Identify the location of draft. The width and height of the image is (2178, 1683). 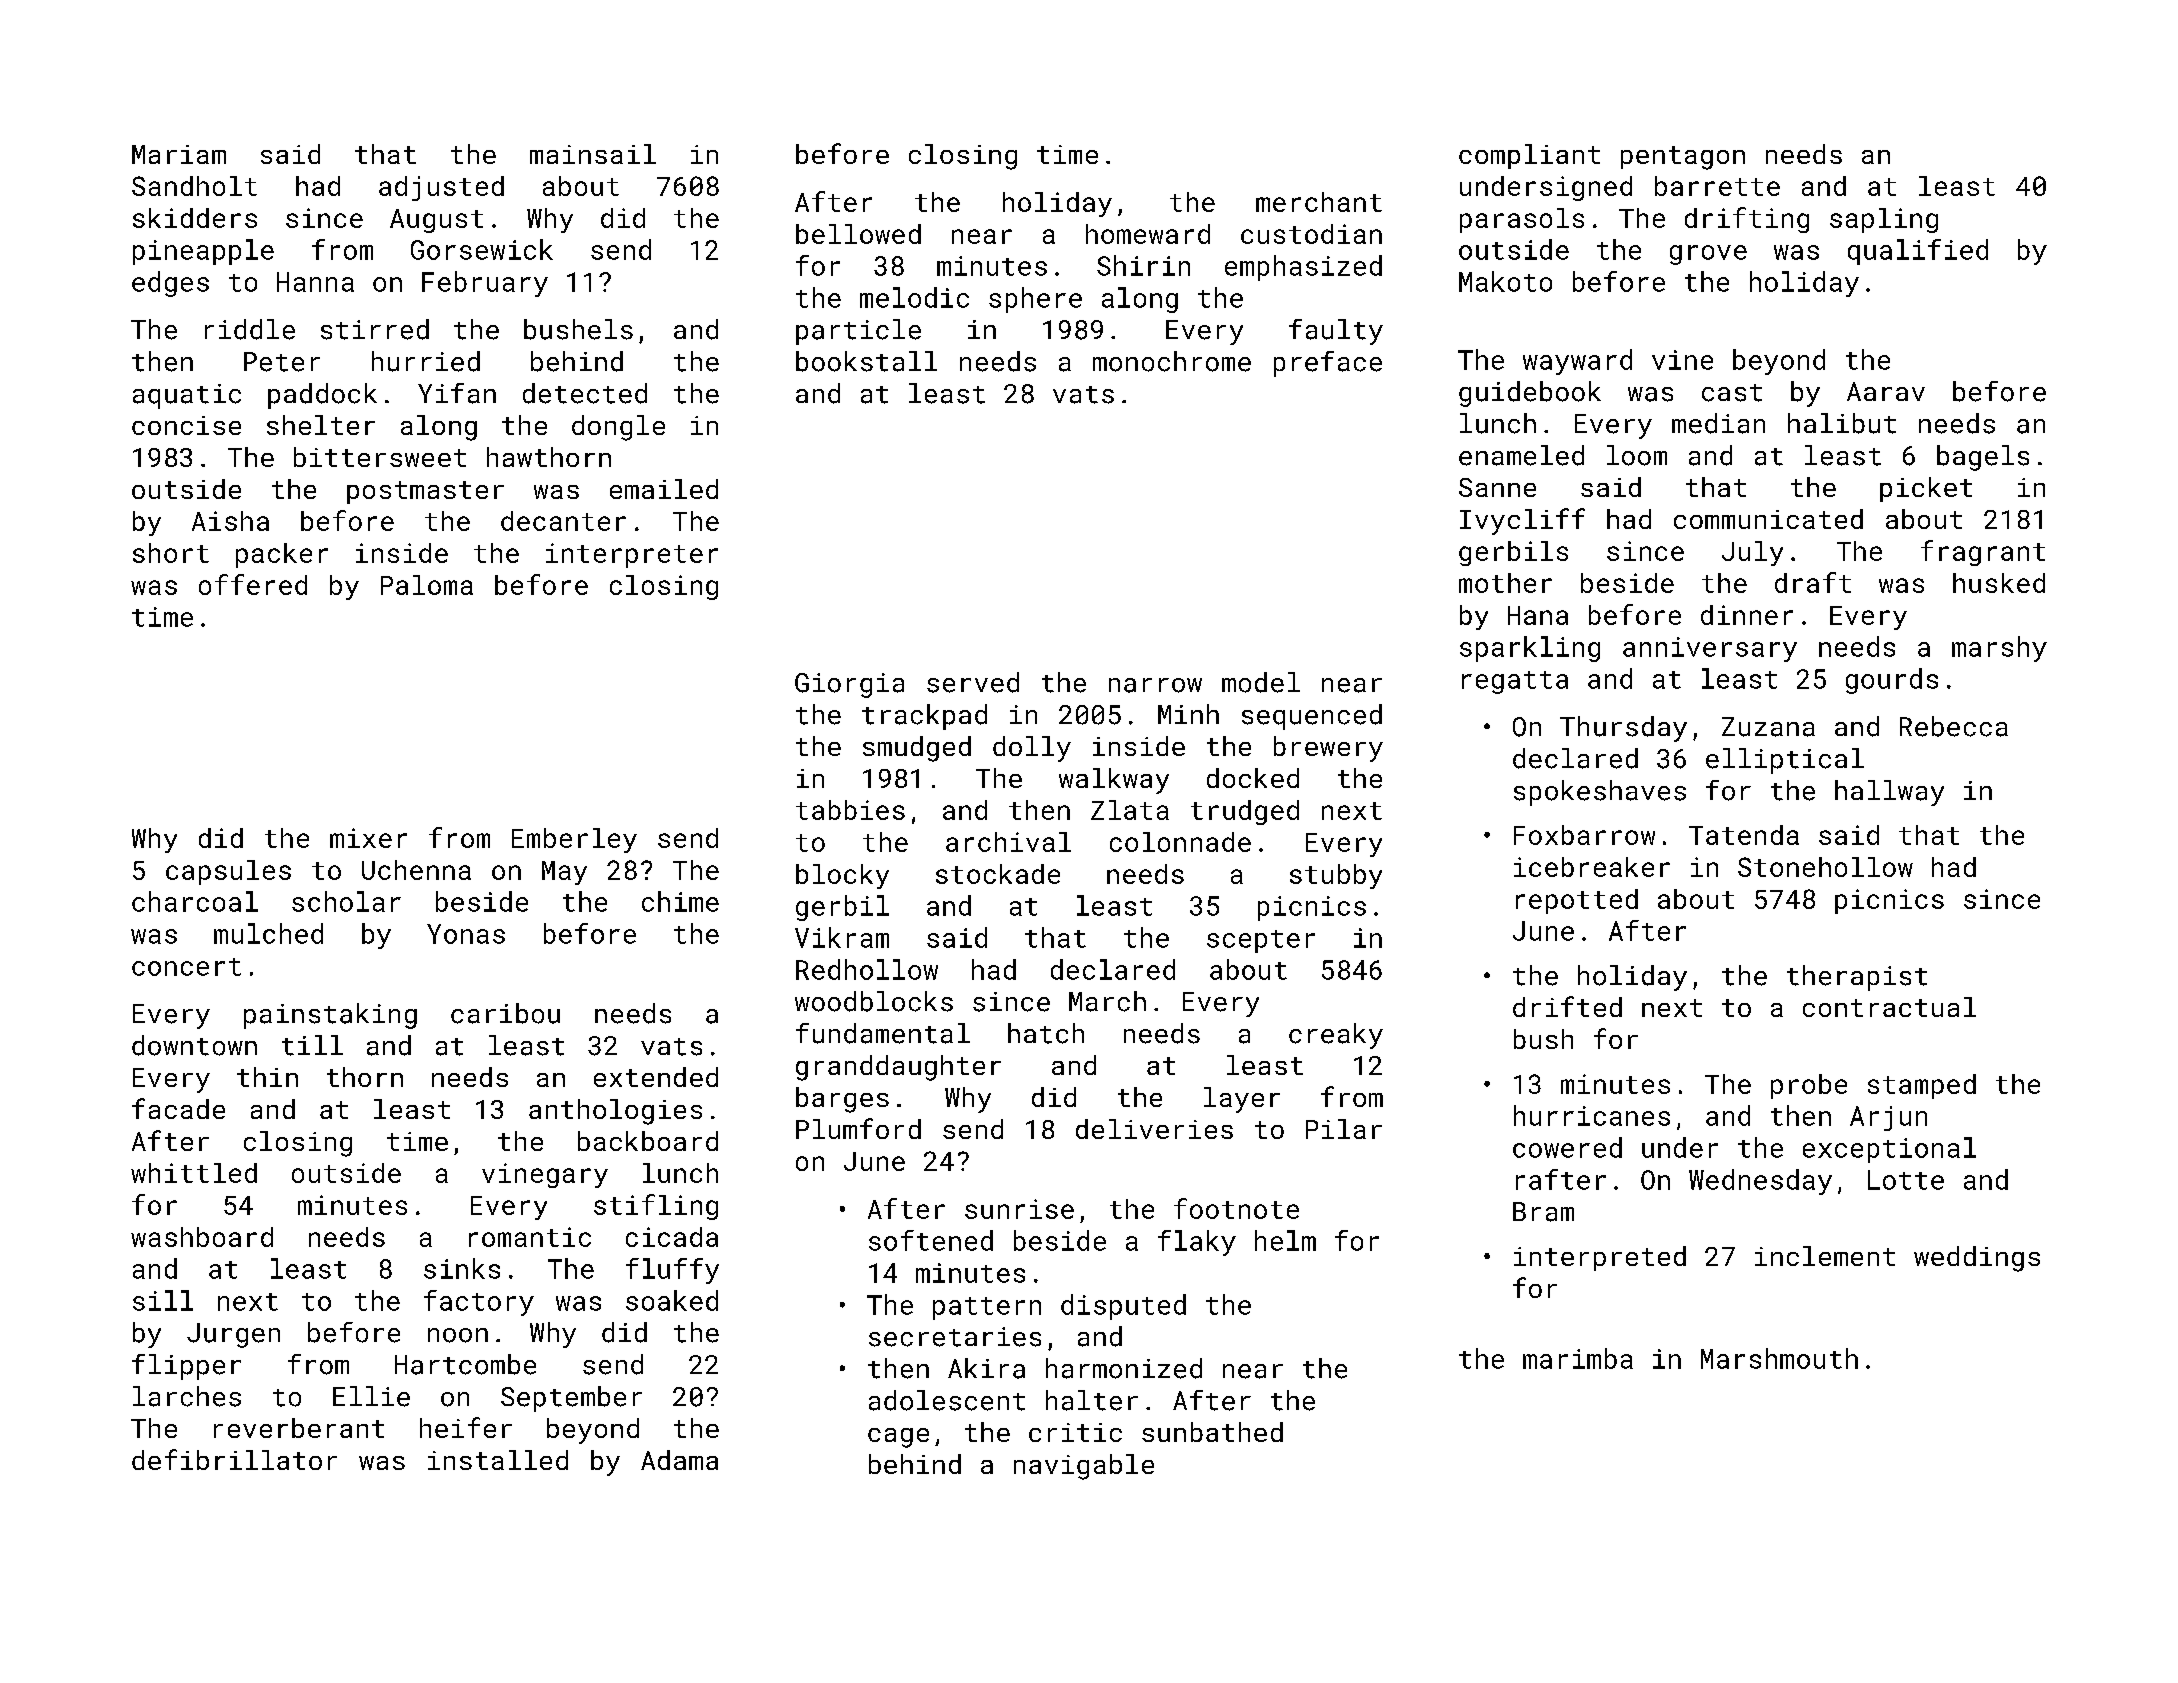
(1813, 582).
